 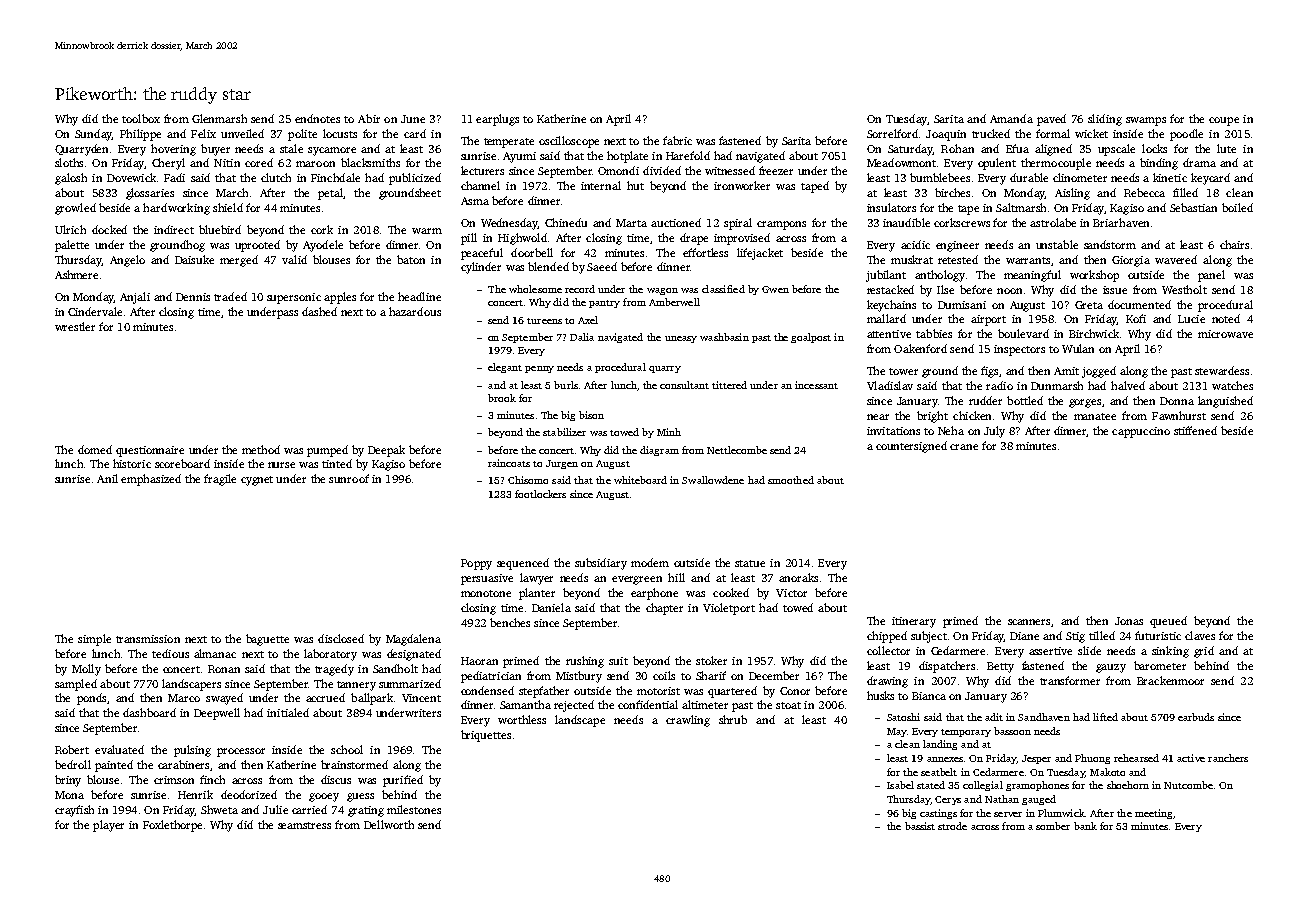 I want to click on domed, so click(x=95, y=449).
